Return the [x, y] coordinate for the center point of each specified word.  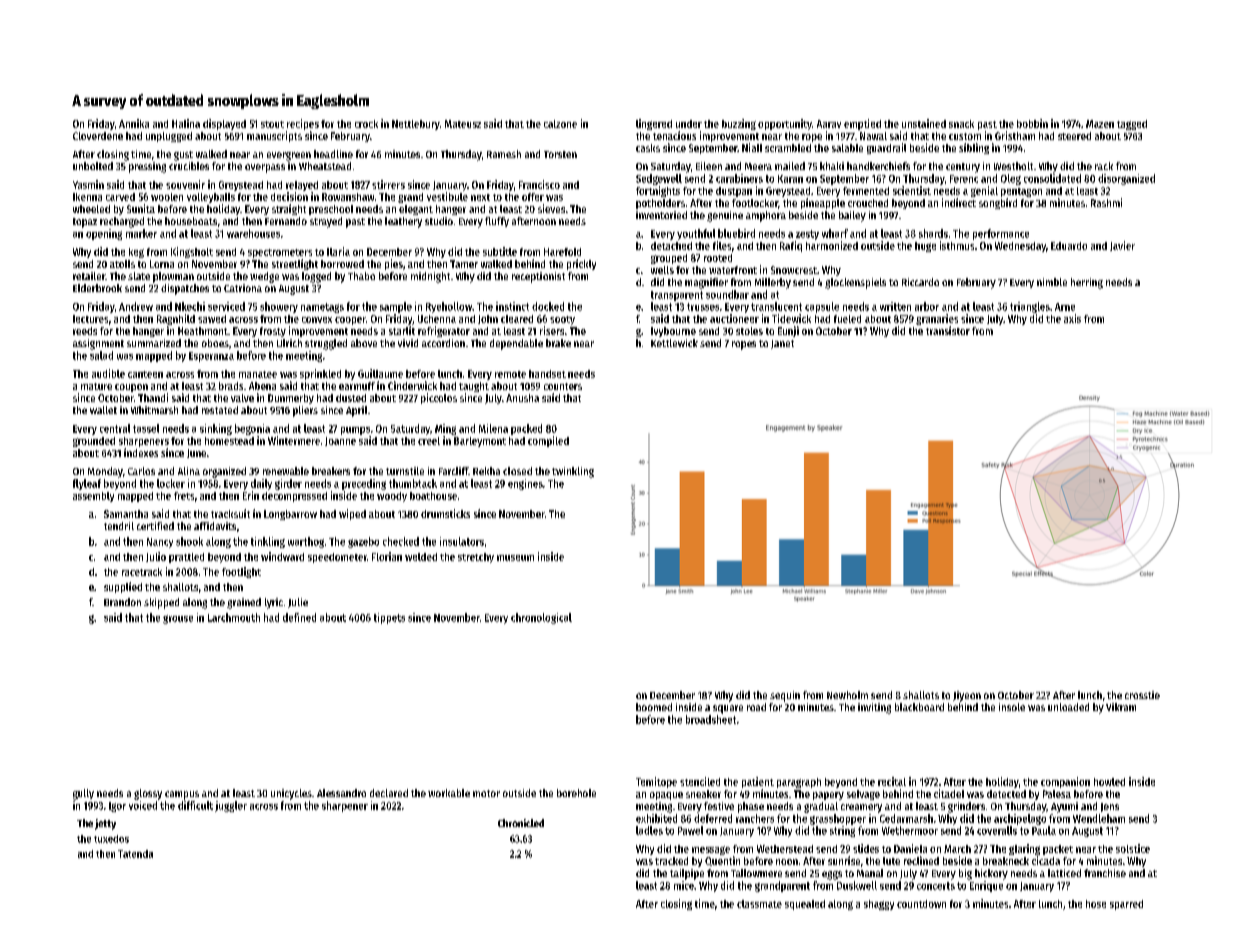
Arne [1065, 307]
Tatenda [135, 854]
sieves [551, 208]
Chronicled [521, 823]
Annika [134, 123]
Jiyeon [967, 696]
